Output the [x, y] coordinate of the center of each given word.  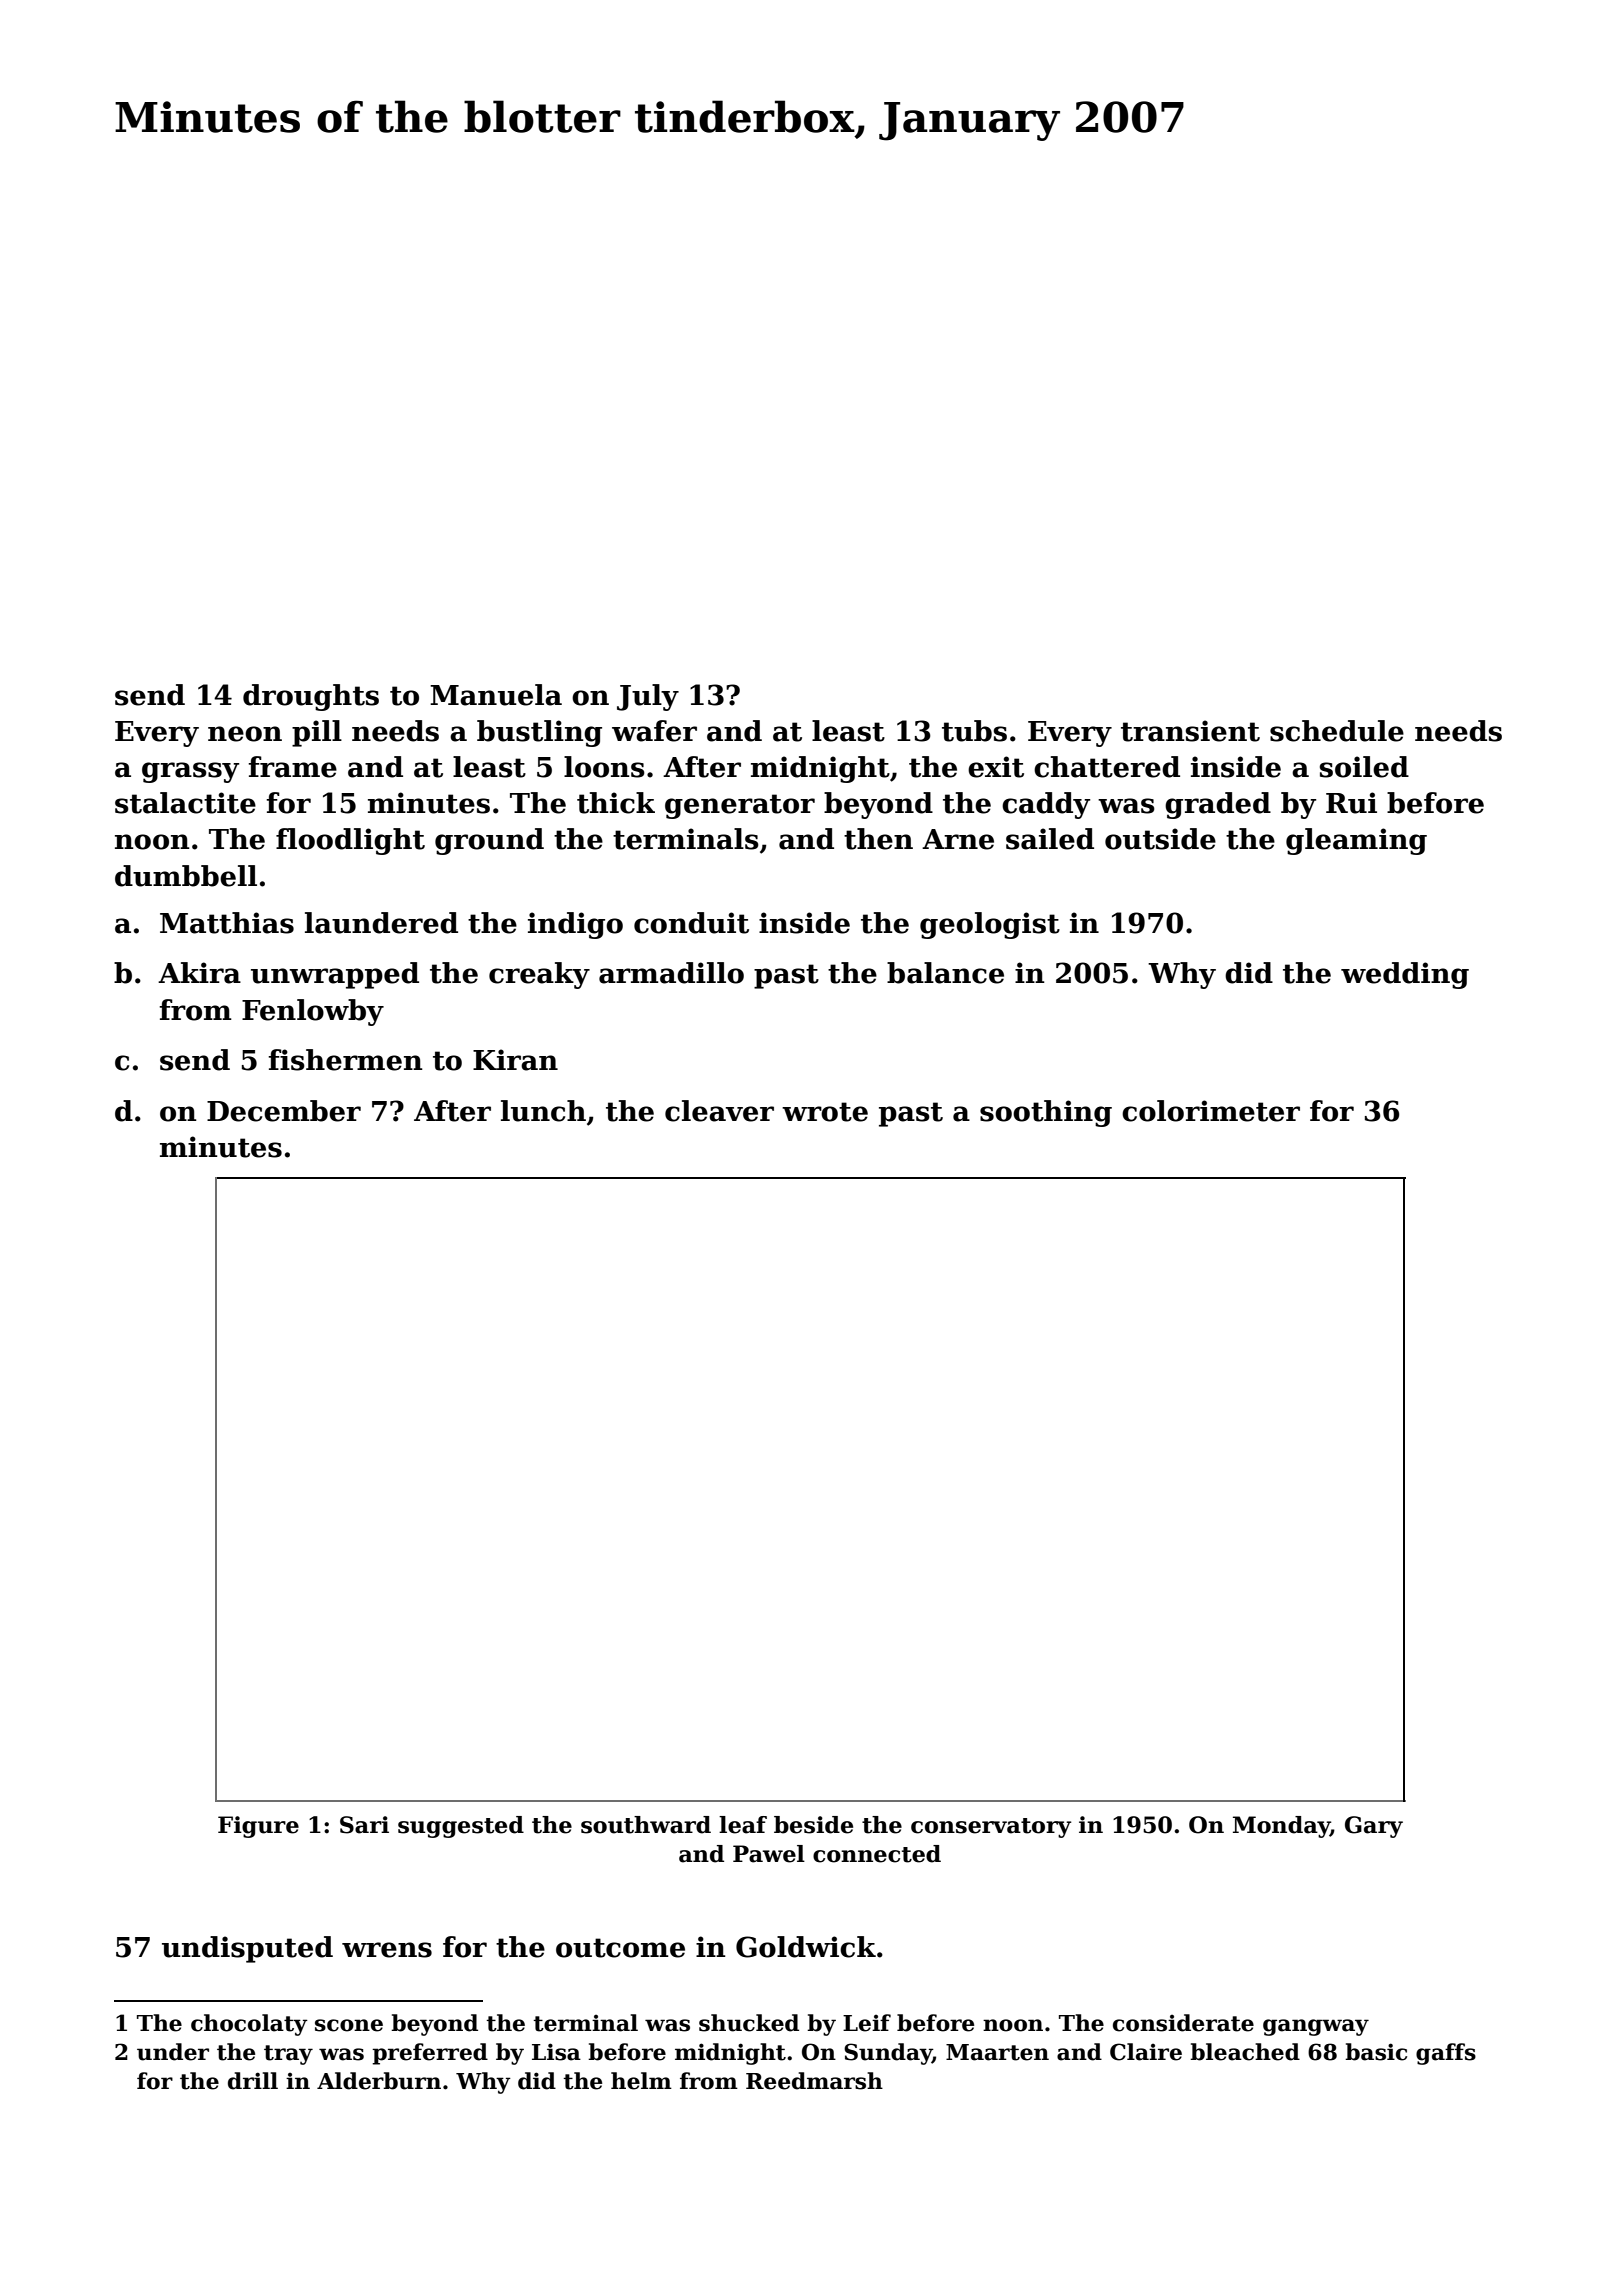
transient [1190, 731]
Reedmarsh [814, 2081]
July [648, 697]
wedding [1405, 975]
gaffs [1446, 2054]
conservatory [991, 1828]
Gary [1374, 1827]
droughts [311, 697]
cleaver [719, 1111]
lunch [543, 1111]
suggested [461, 1827]
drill [253, 2081]
